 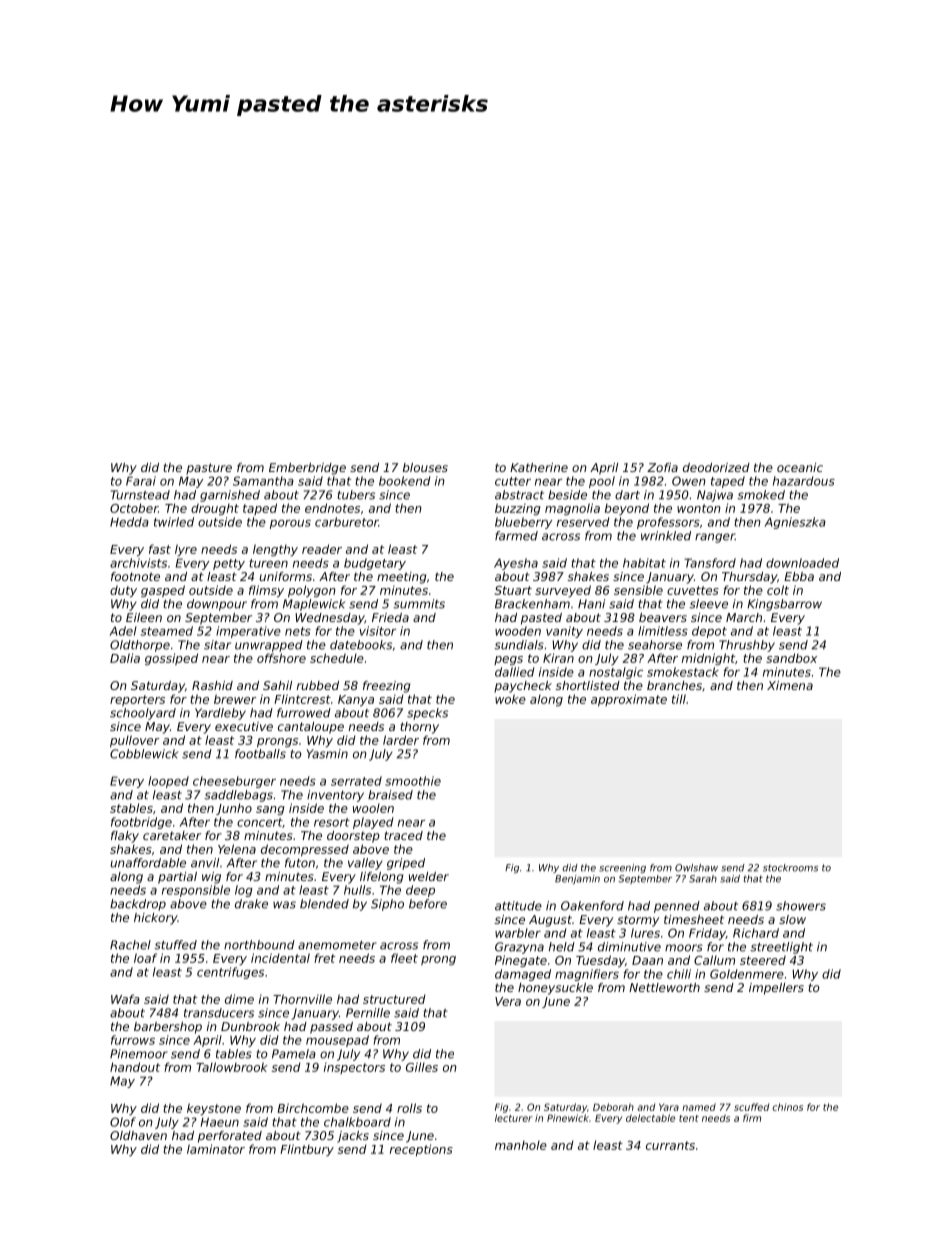 I want to click on pasture, so click(x=209, y=469).
